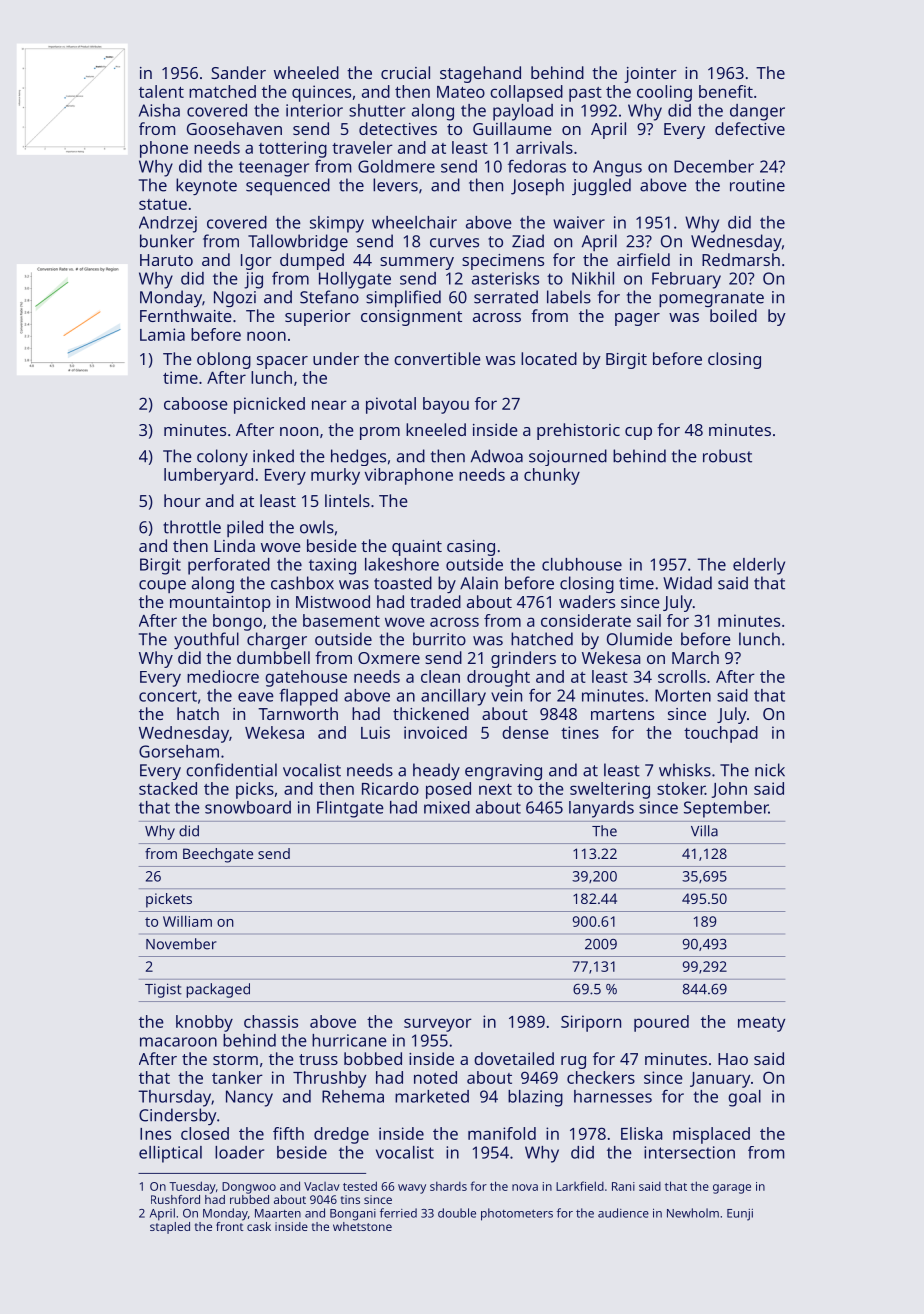 This document has height=1314, width=924. What do you see at coordinates (523, 659) in the document?
I see `grinders` at bounding box center [523, 659].
